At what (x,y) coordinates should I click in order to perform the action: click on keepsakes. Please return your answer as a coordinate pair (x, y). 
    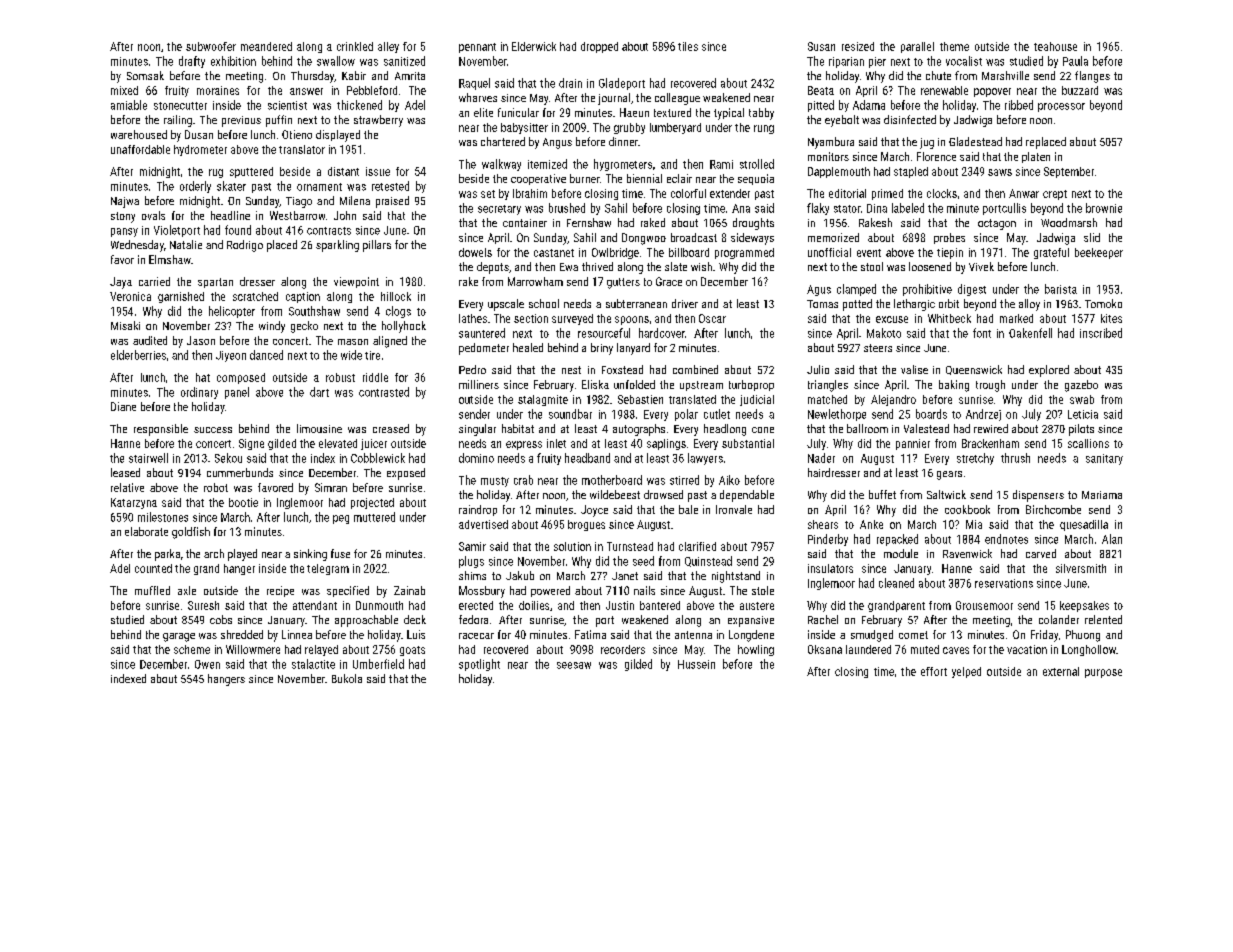
    Looking at the image, I should click on (1084, 606).
